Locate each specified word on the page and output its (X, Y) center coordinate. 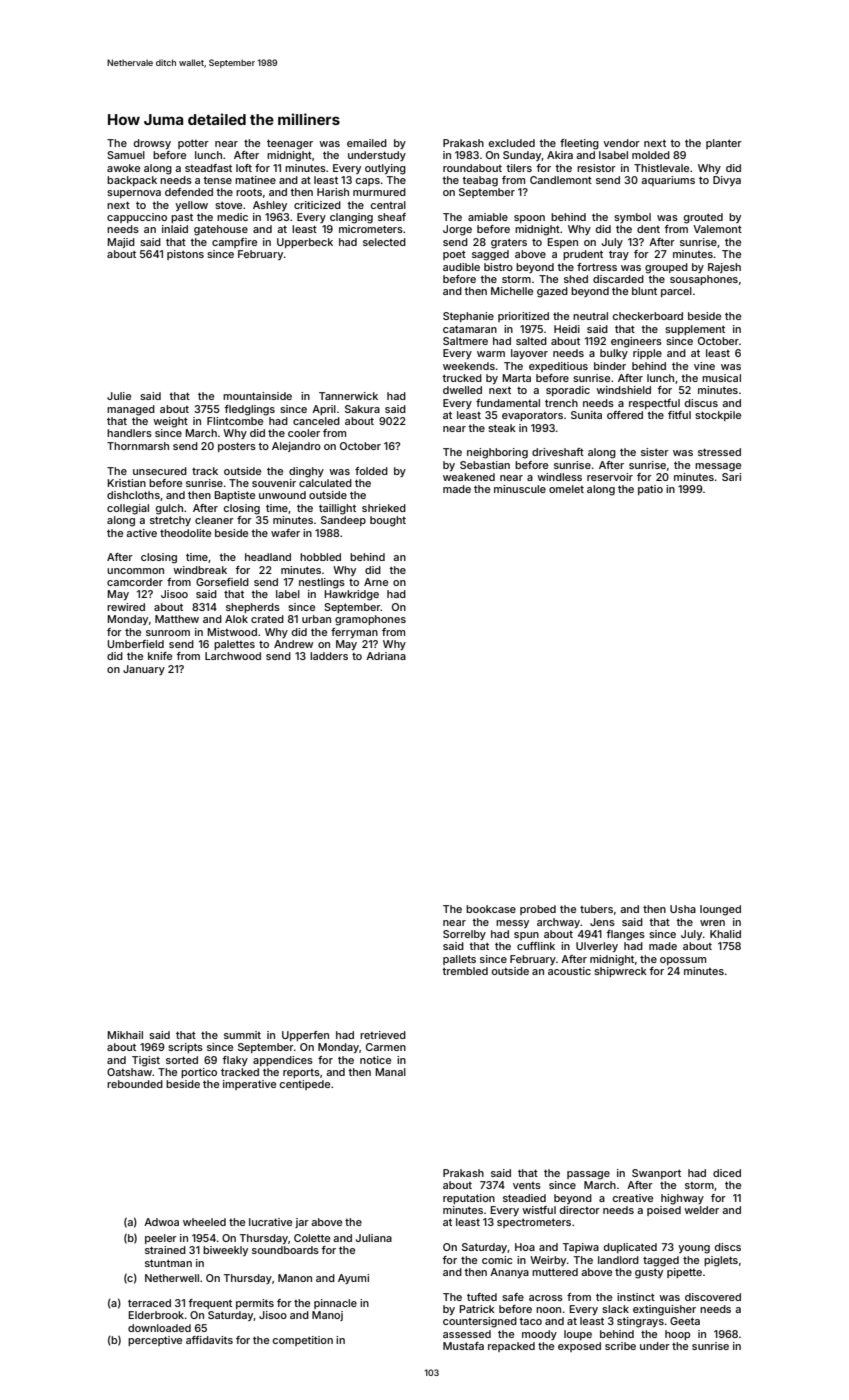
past (182, 218)
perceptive (155, 1341)
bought (388, 521)
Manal (391, 1072)
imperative (249, 1085)
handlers (129, 433)
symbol (632, 218)
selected (384, 242)
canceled (316, 421)
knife (160, 656)
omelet (566, 489)
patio (650, 490)
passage (588, 1175)
